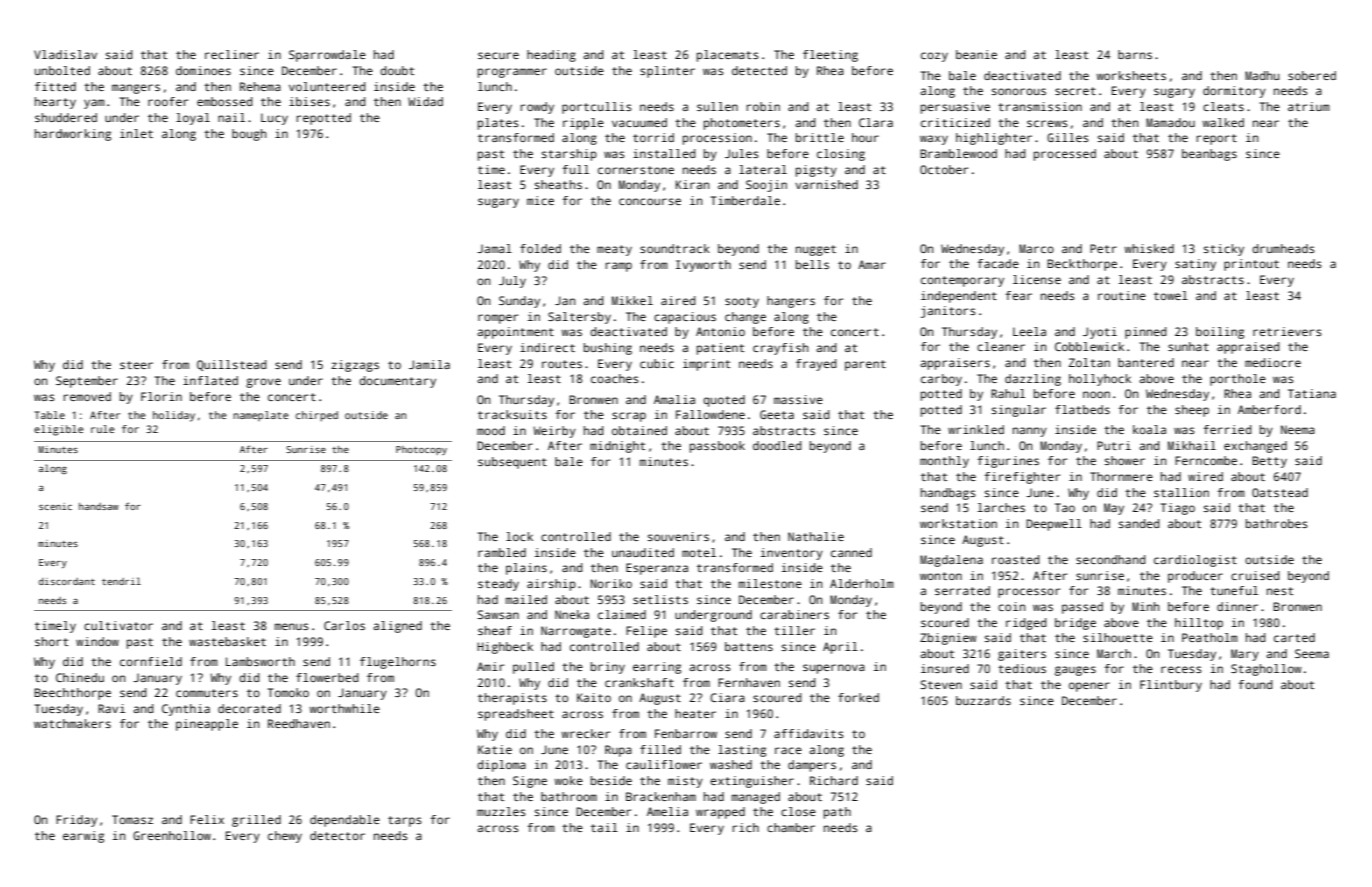 Image resolution: width=1372 pixels, height=887 pixels. I want to click on whisked, so click(1149, 248).
